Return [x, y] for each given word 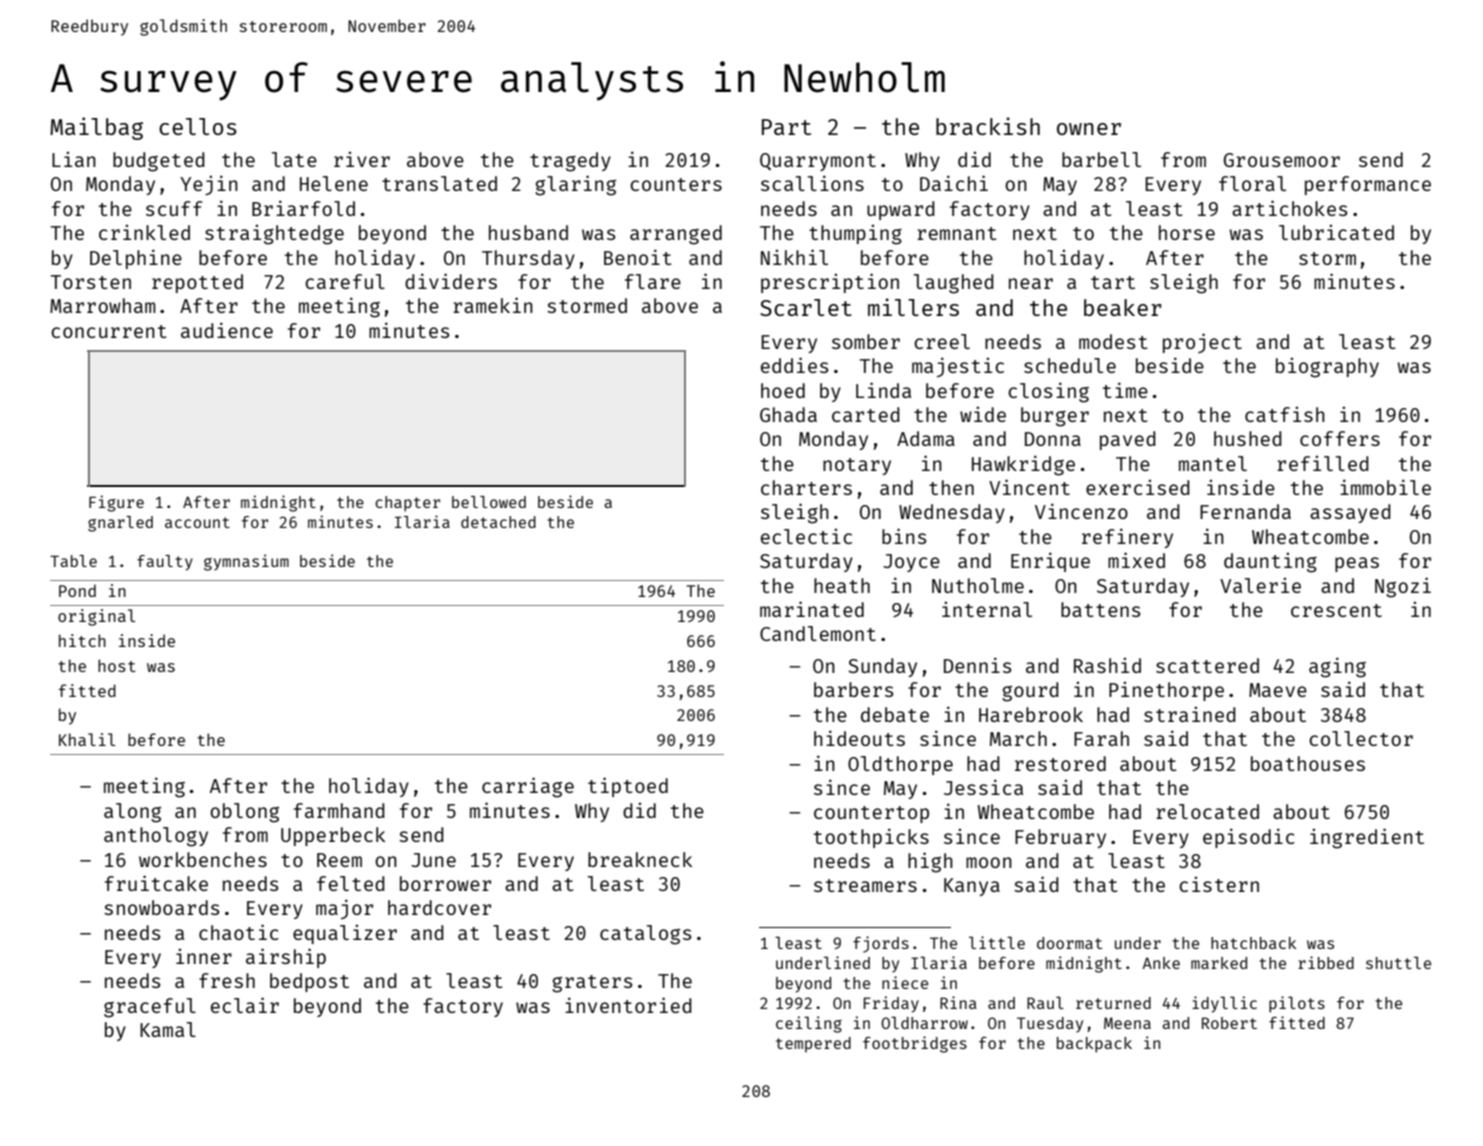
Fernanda [1245, 511]
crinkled [144, 232]
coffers [1340, 438]
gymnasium [246, 562]
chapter [407, 504]
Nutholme [978, 585]
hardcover [439, 907]
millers [913, 307]
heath [842, 585]
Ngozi [1403, 587]
